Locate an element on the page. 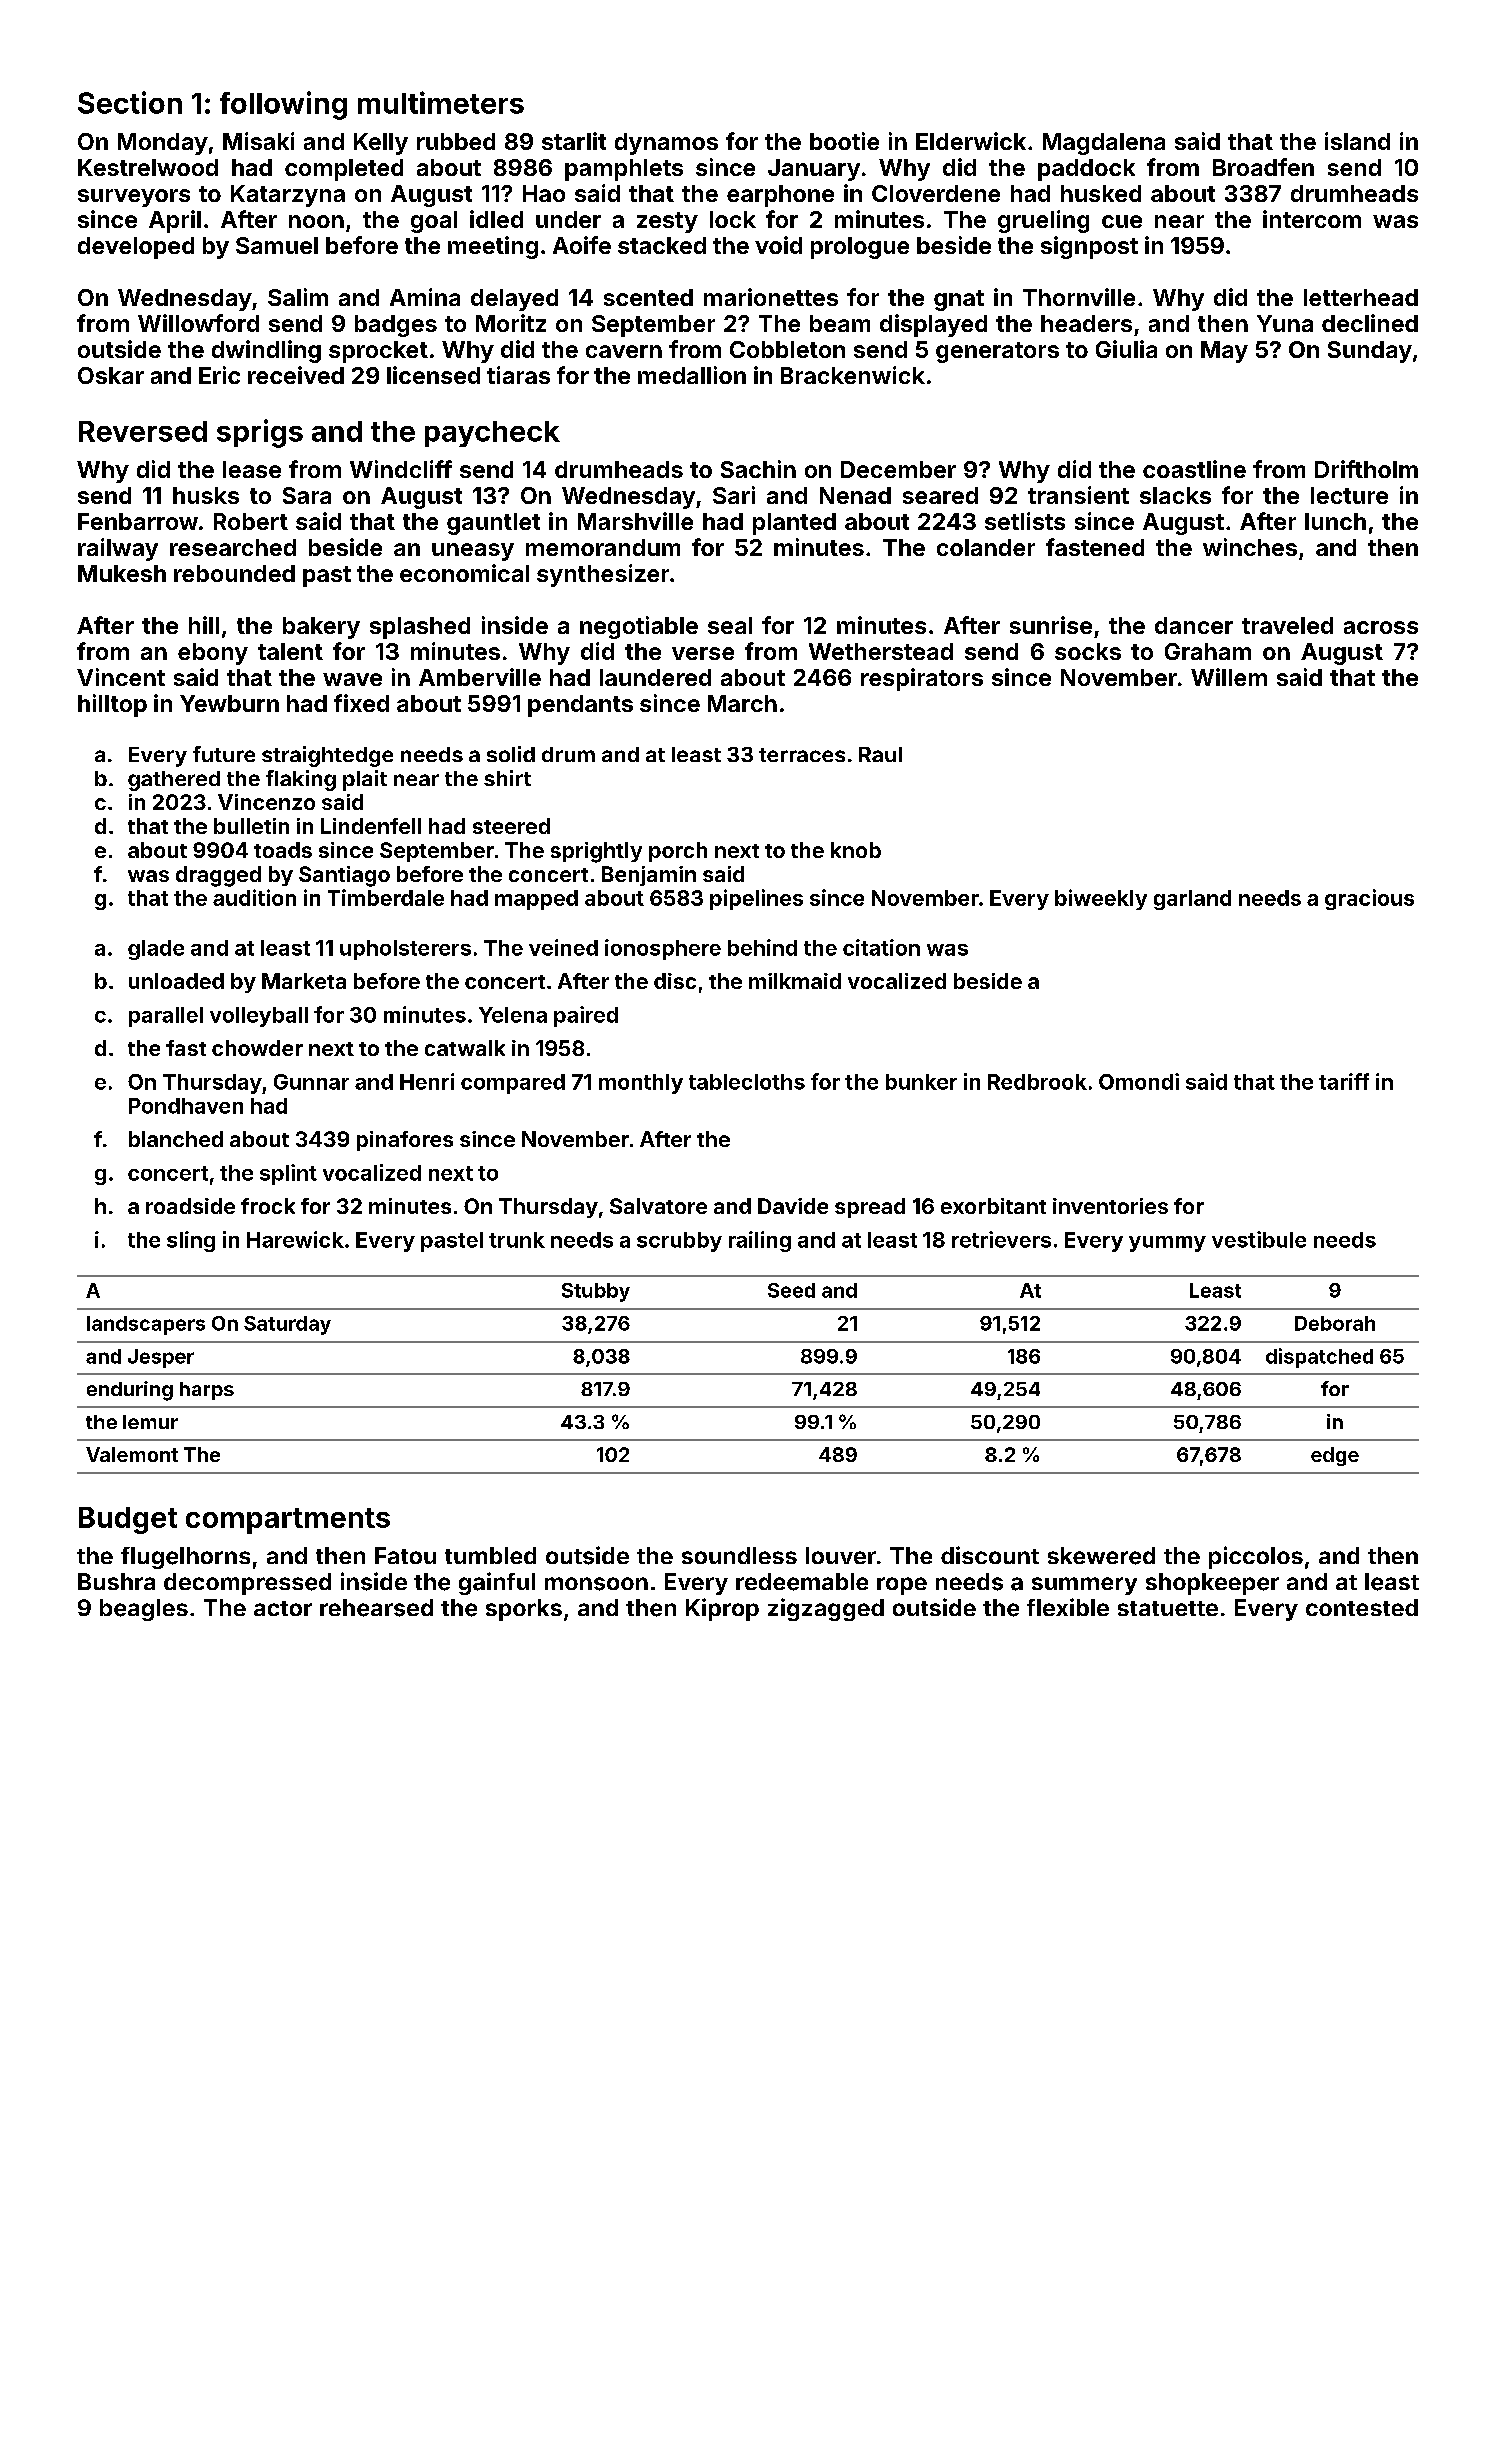 Image resolution: width=1496 pixels, height=2464 pixels. Wetherstead is located at coordinates (881, 651).
